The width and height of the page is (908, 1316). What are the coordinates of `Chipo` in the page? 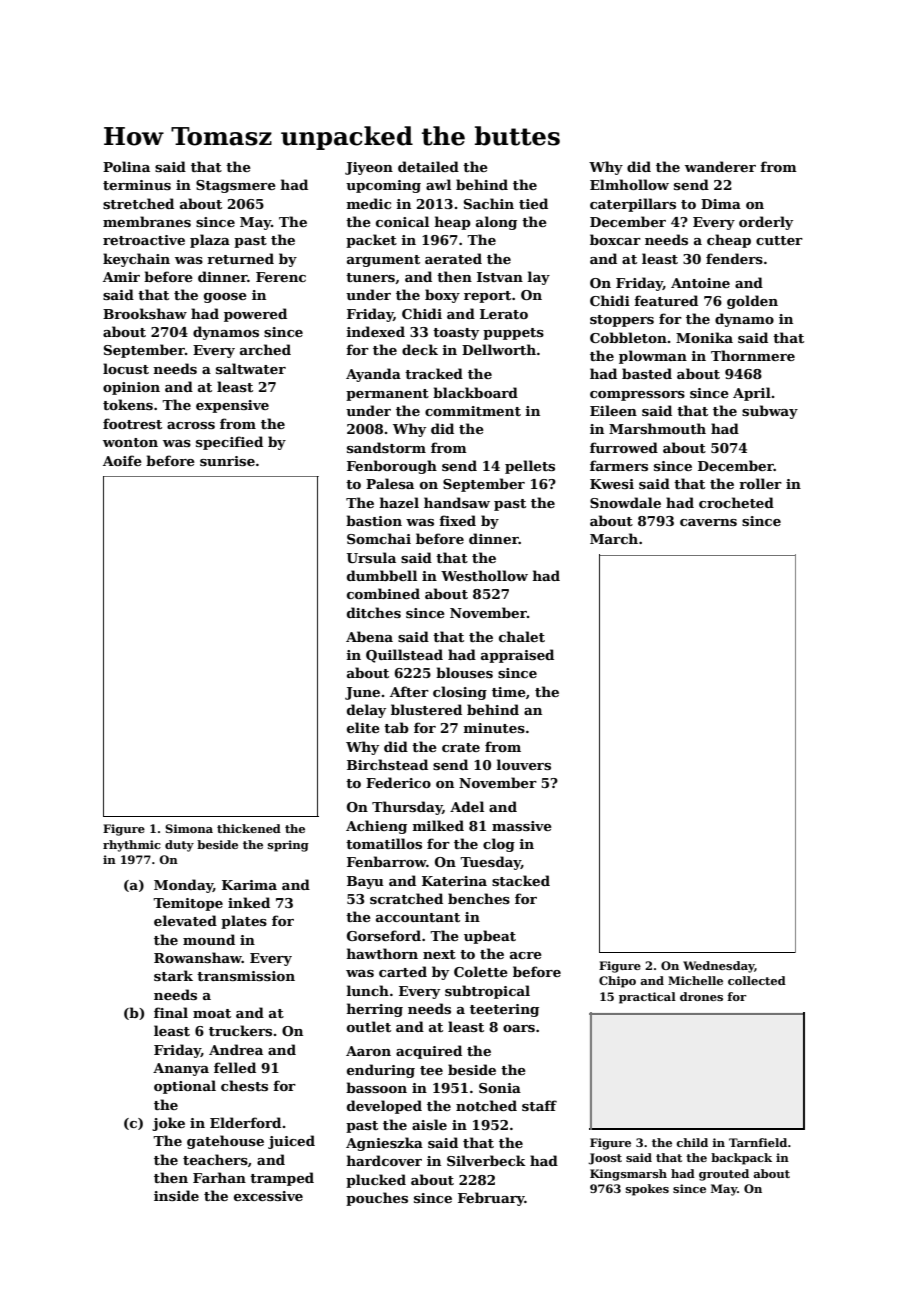 It's located at (617, 982).
